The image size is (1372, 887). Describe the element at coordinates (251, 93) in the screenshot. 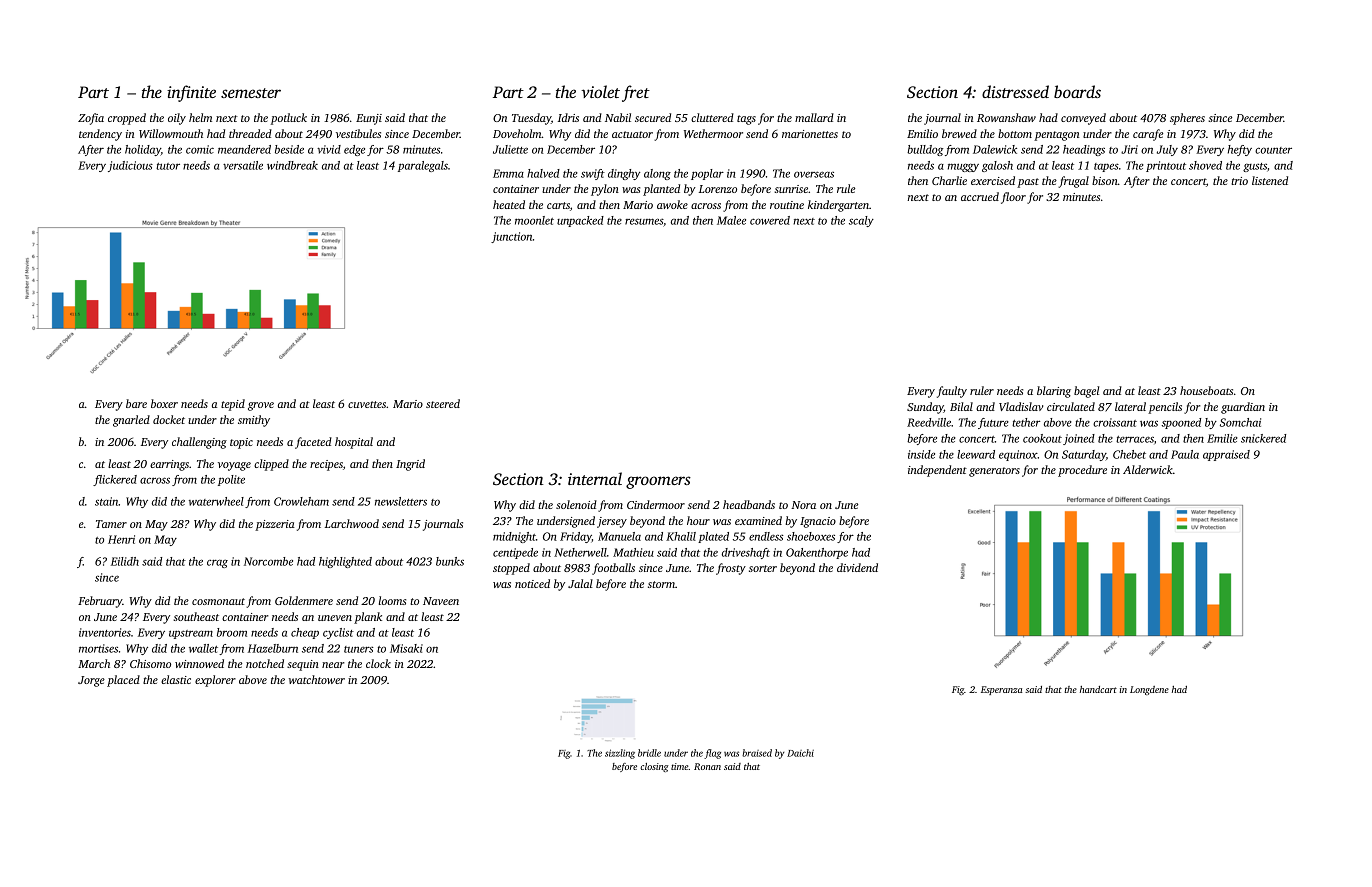

I see `semester` at that location.
